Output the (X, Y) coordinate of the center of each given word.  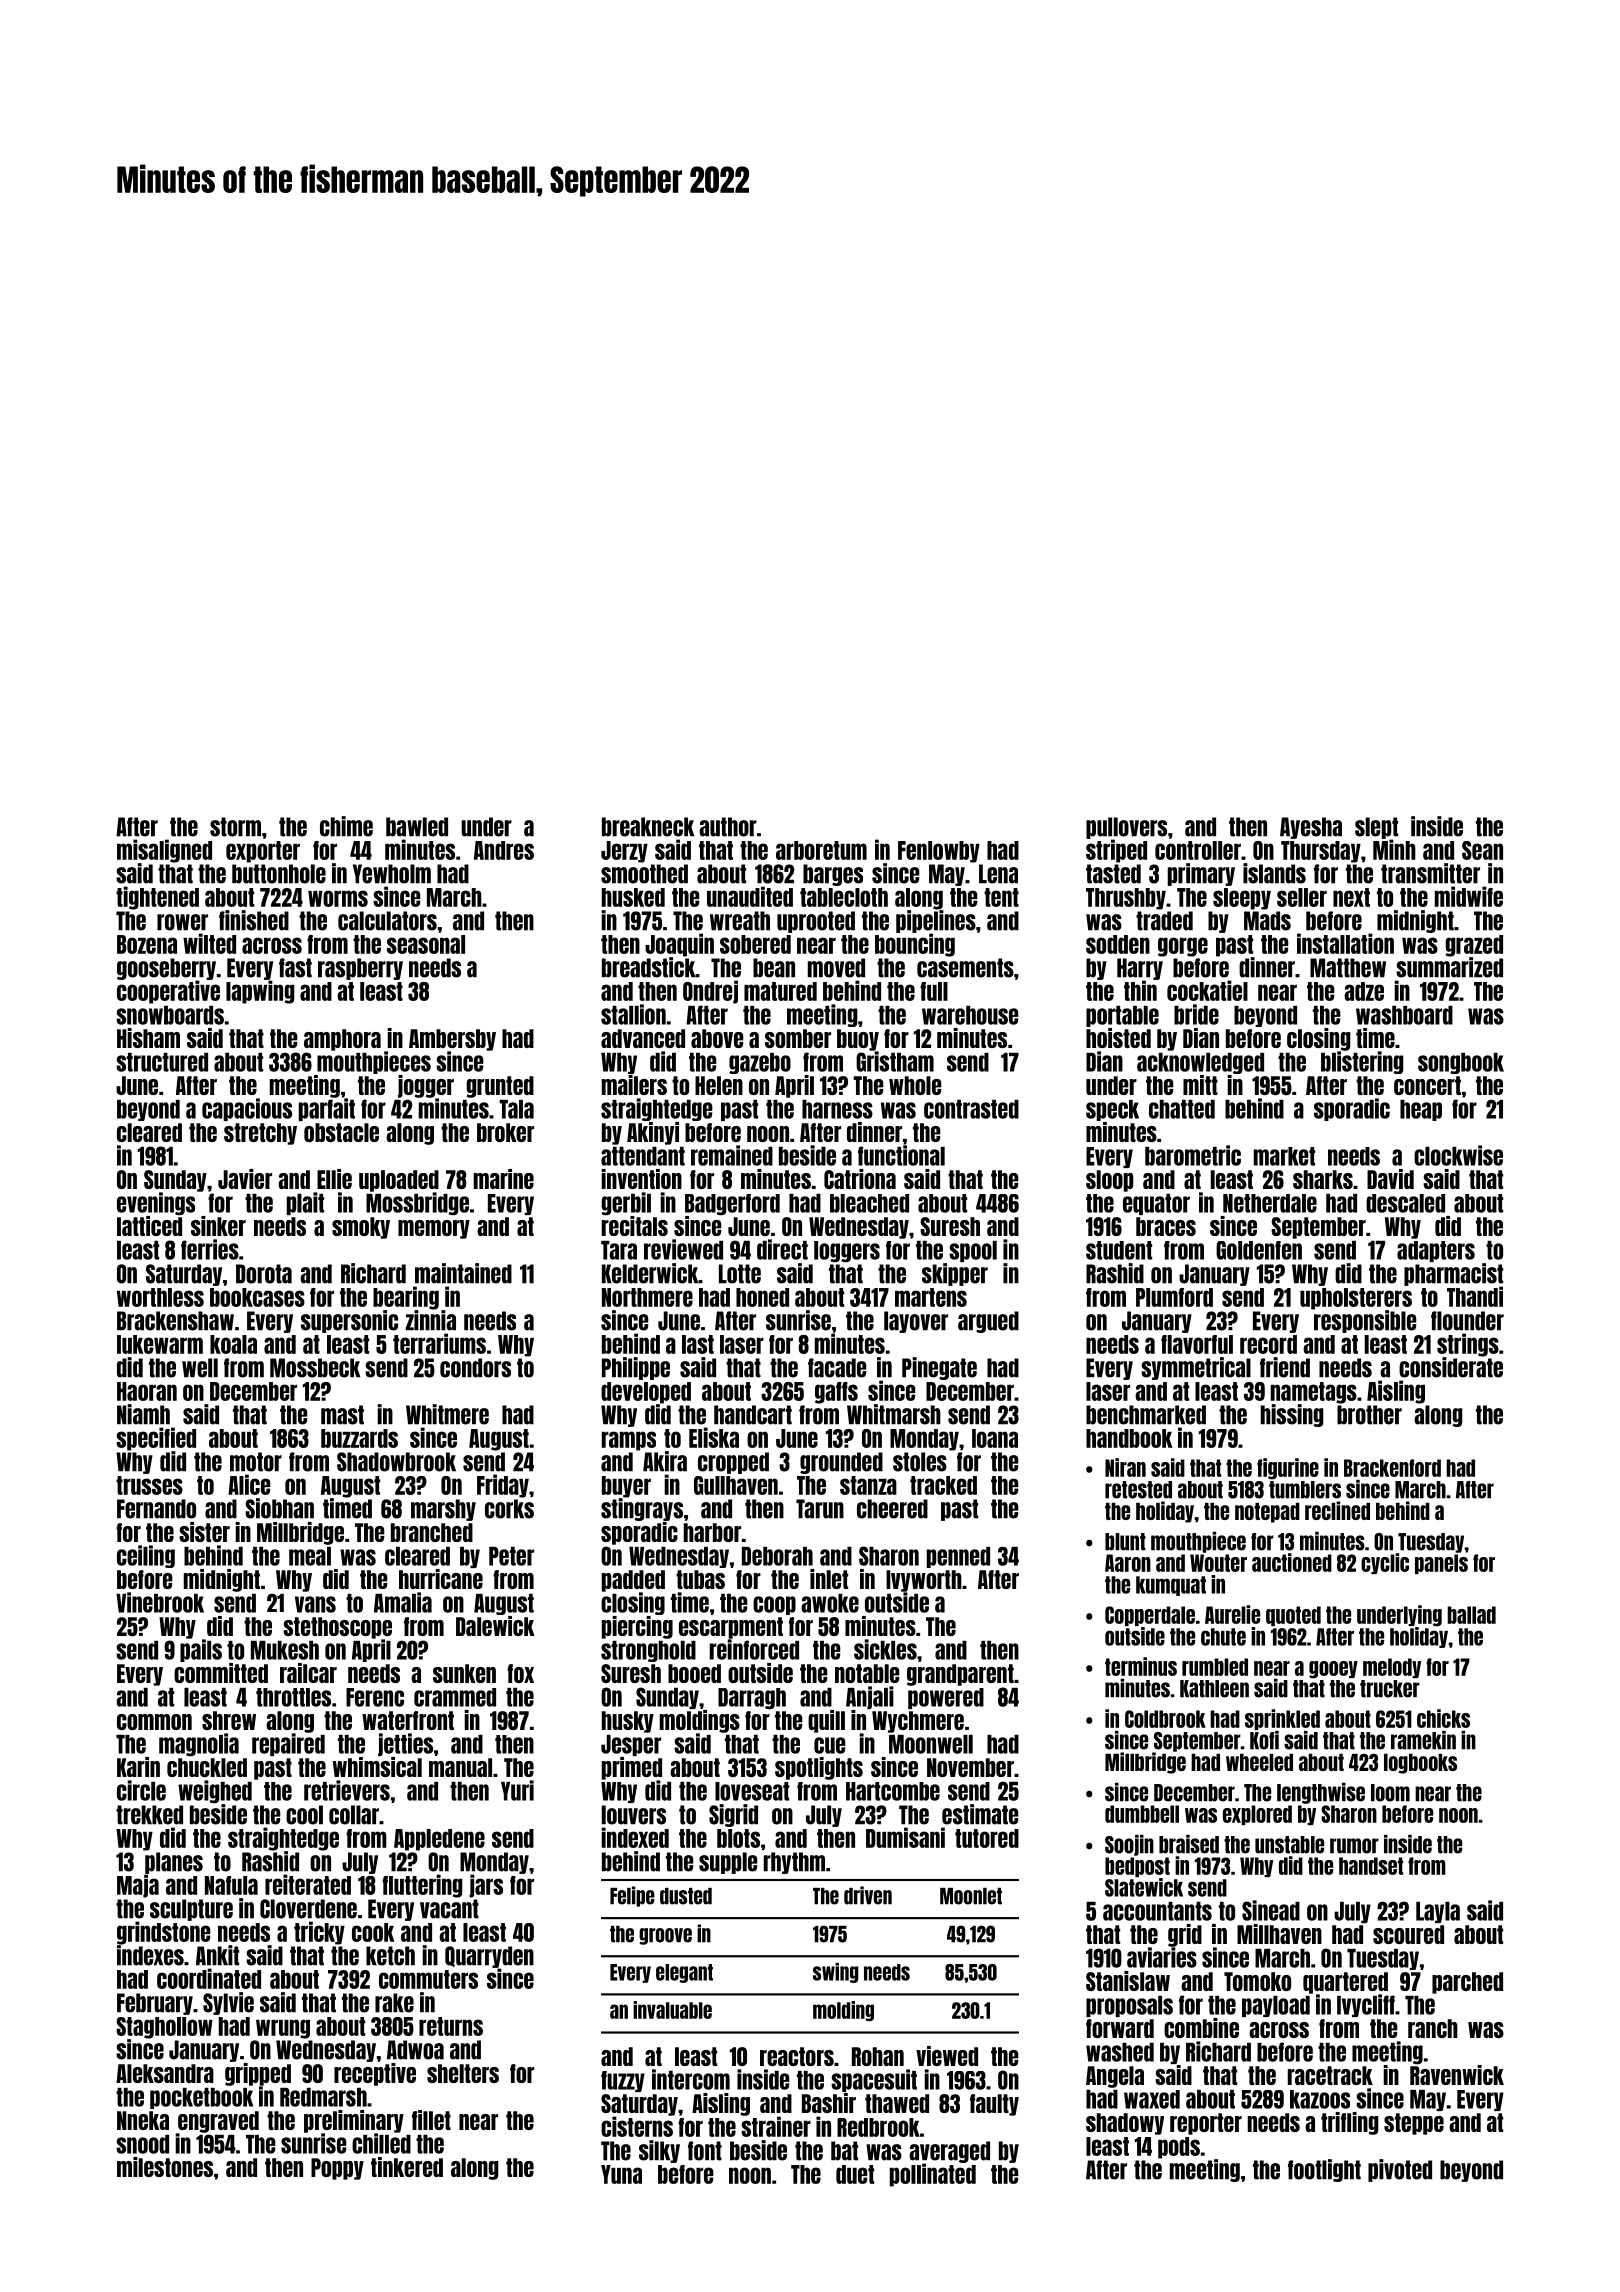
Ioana (995, 1438)
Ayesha (1311, 828)
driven (868, 1895)
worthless (160, 1297)
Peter (511, 1556)
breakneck (648, 827)
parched (1467, 1983)
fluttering (422, 1886)
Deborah (777, 1556)
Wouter (1218, 1563)
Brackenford (1392, 1468)
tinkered (407, 2167)
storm (235, 827)
